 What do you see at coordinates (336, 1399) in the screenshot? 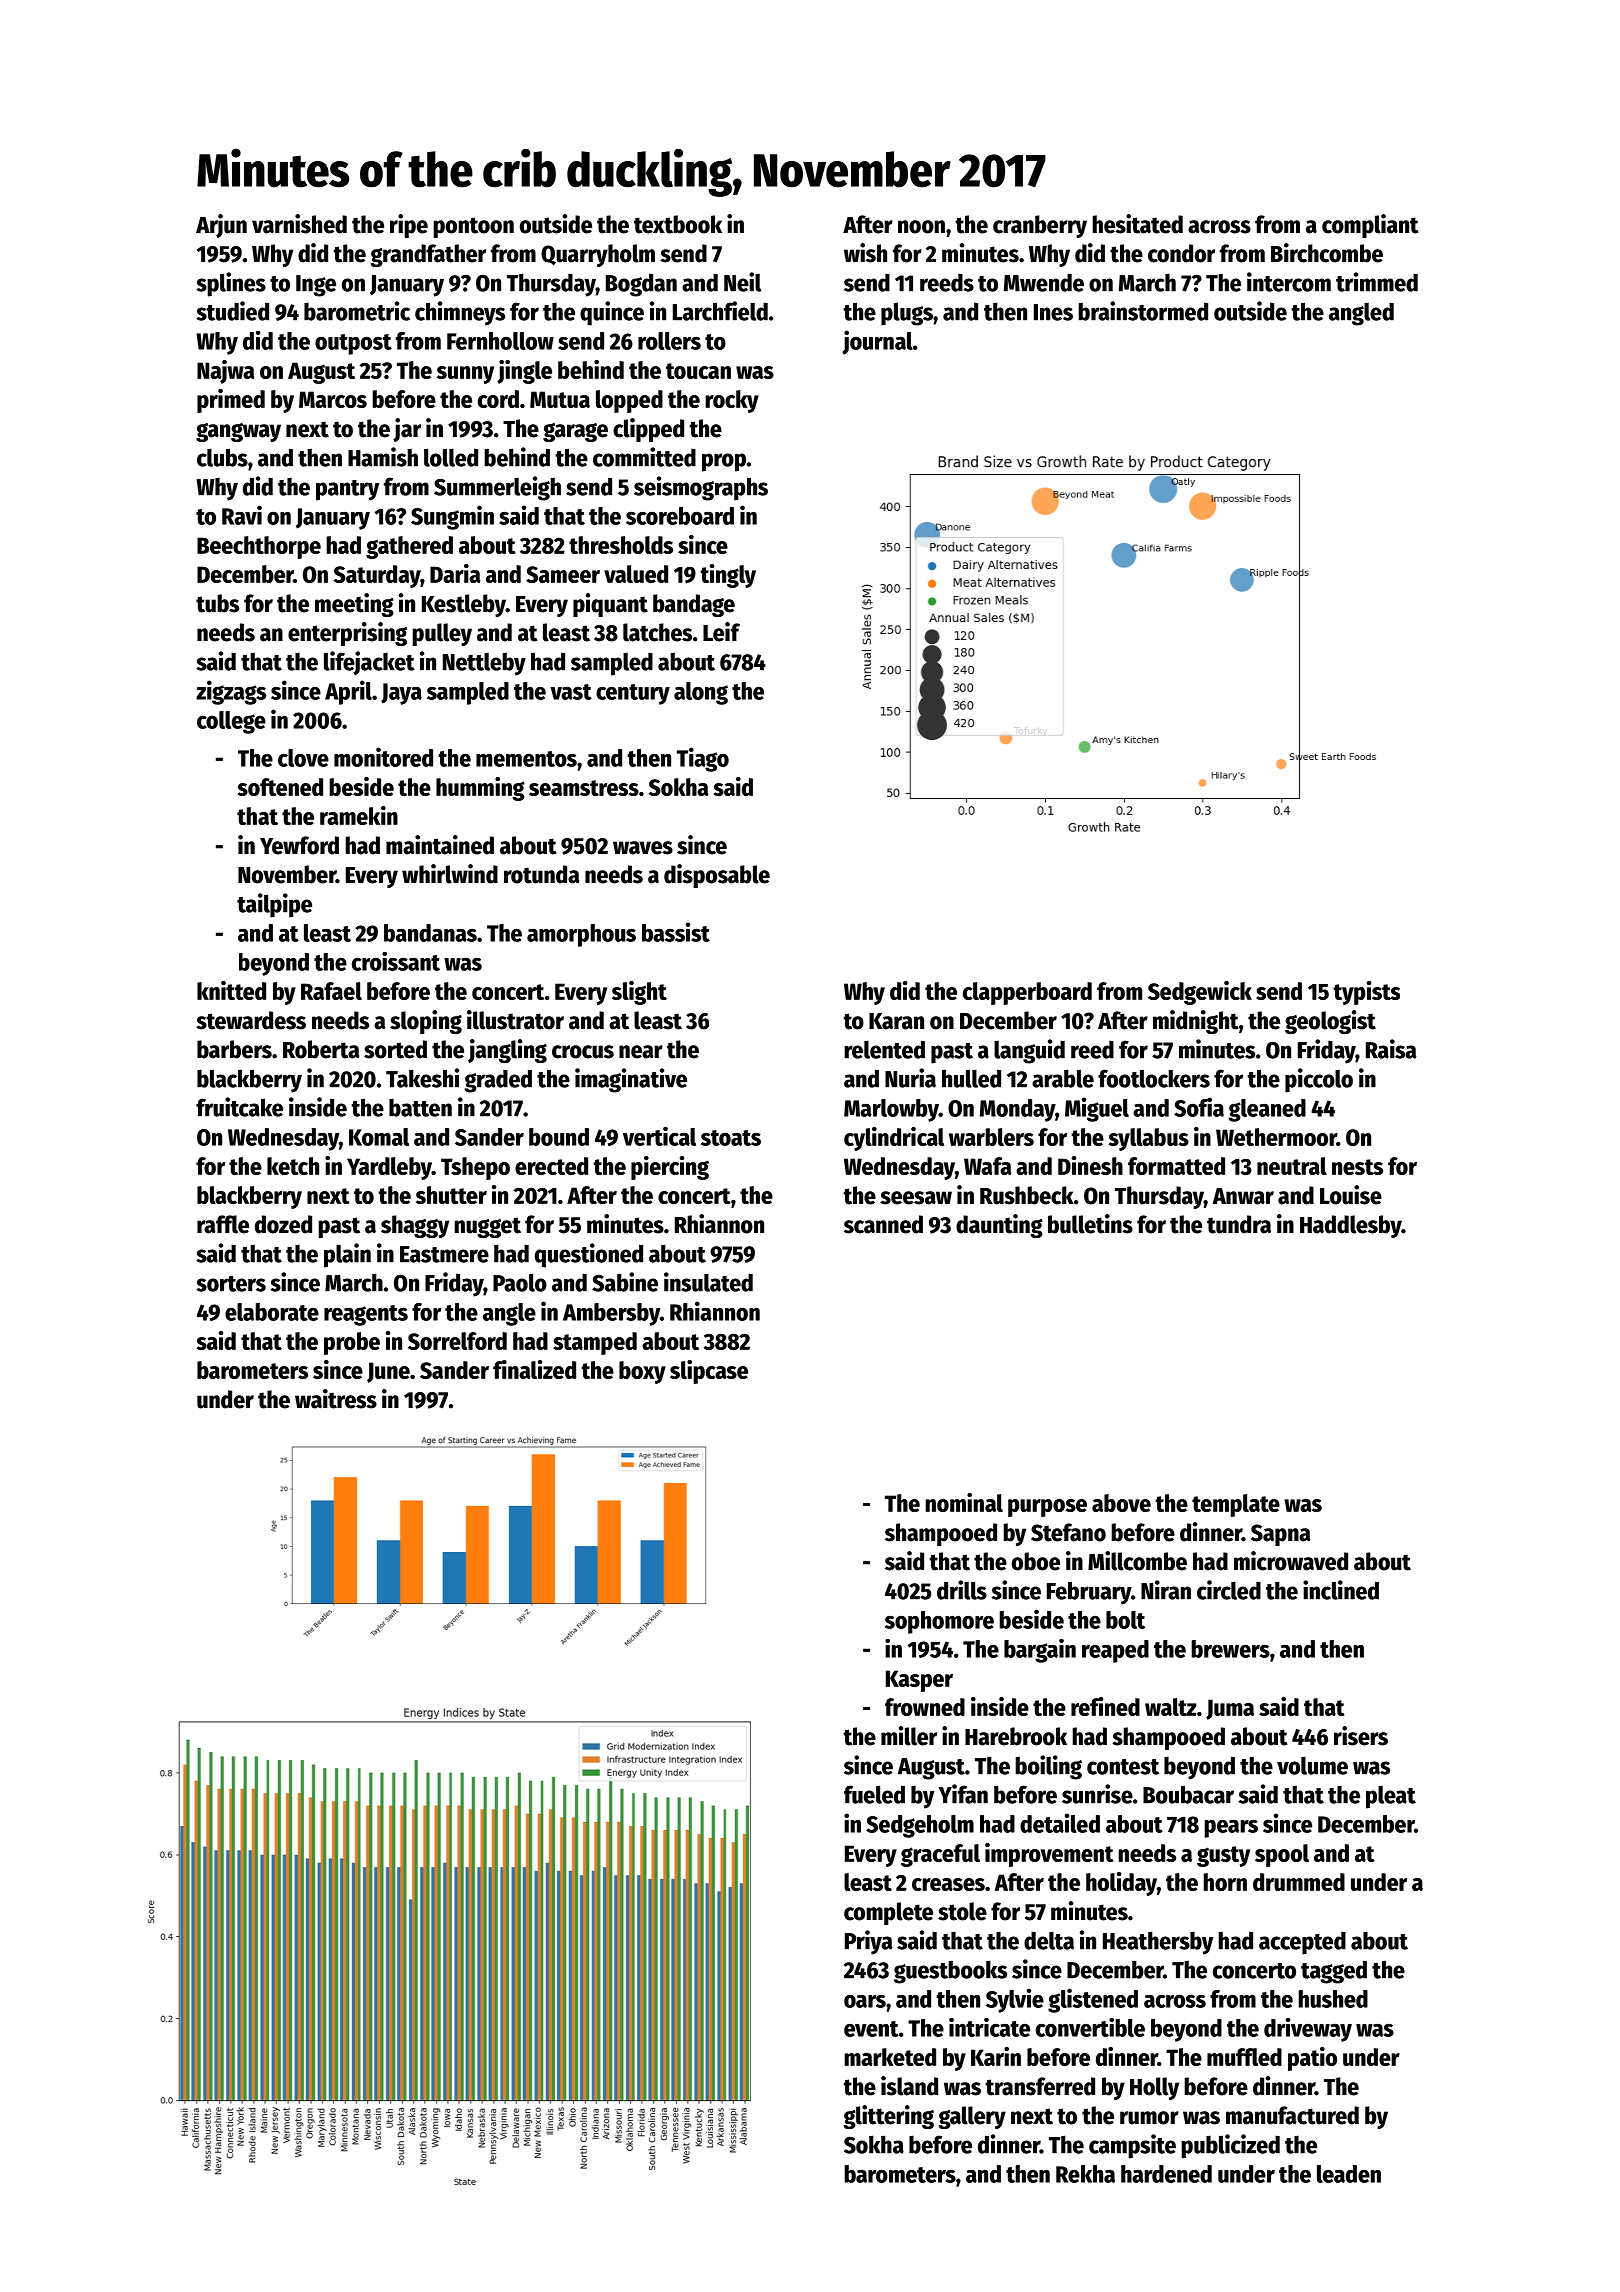
I see `waitress` at bounding box center [336, 1399].
